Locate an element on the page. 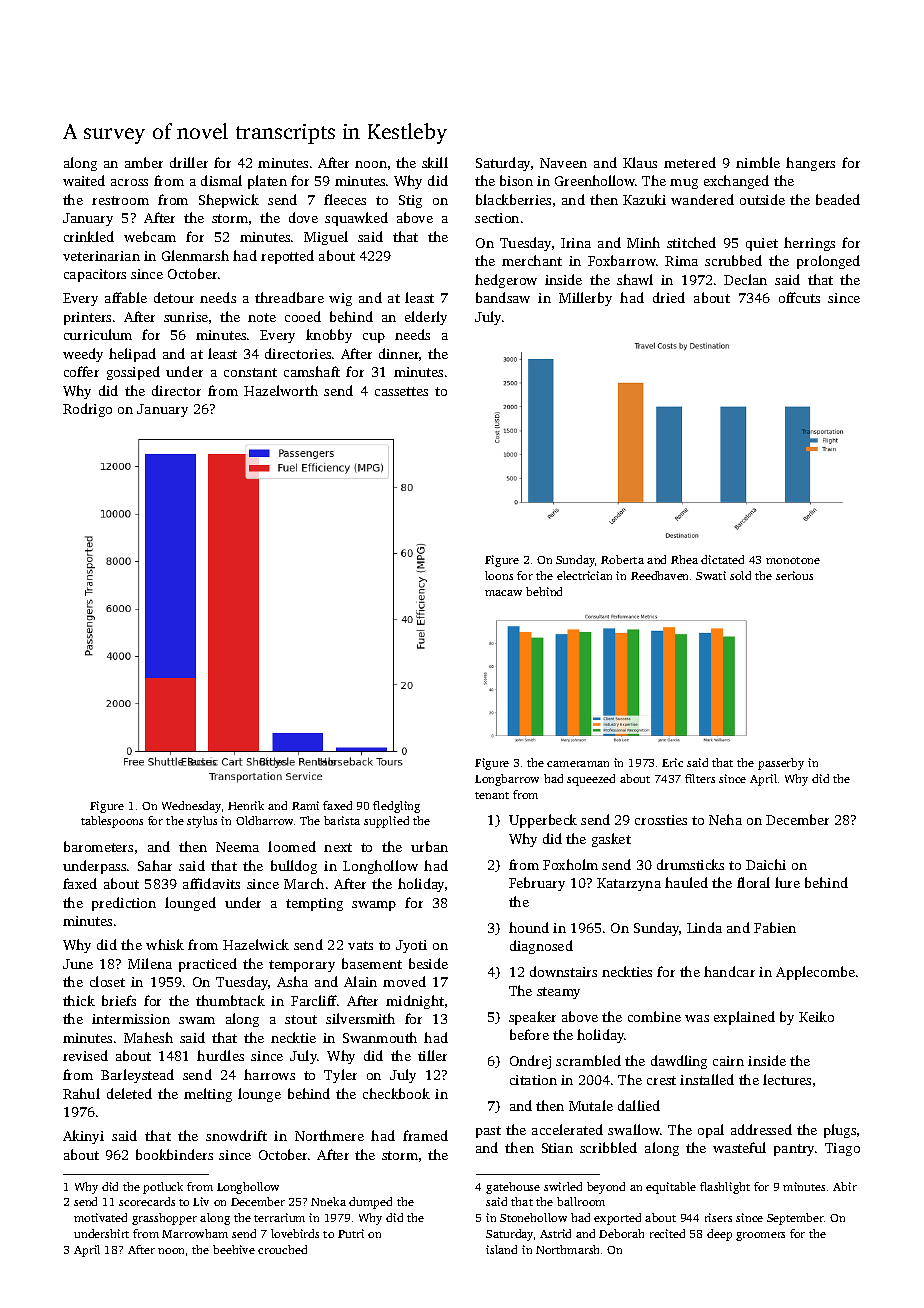 The image size is (924, 1308). macaw is located at coordinates (503, 593).
